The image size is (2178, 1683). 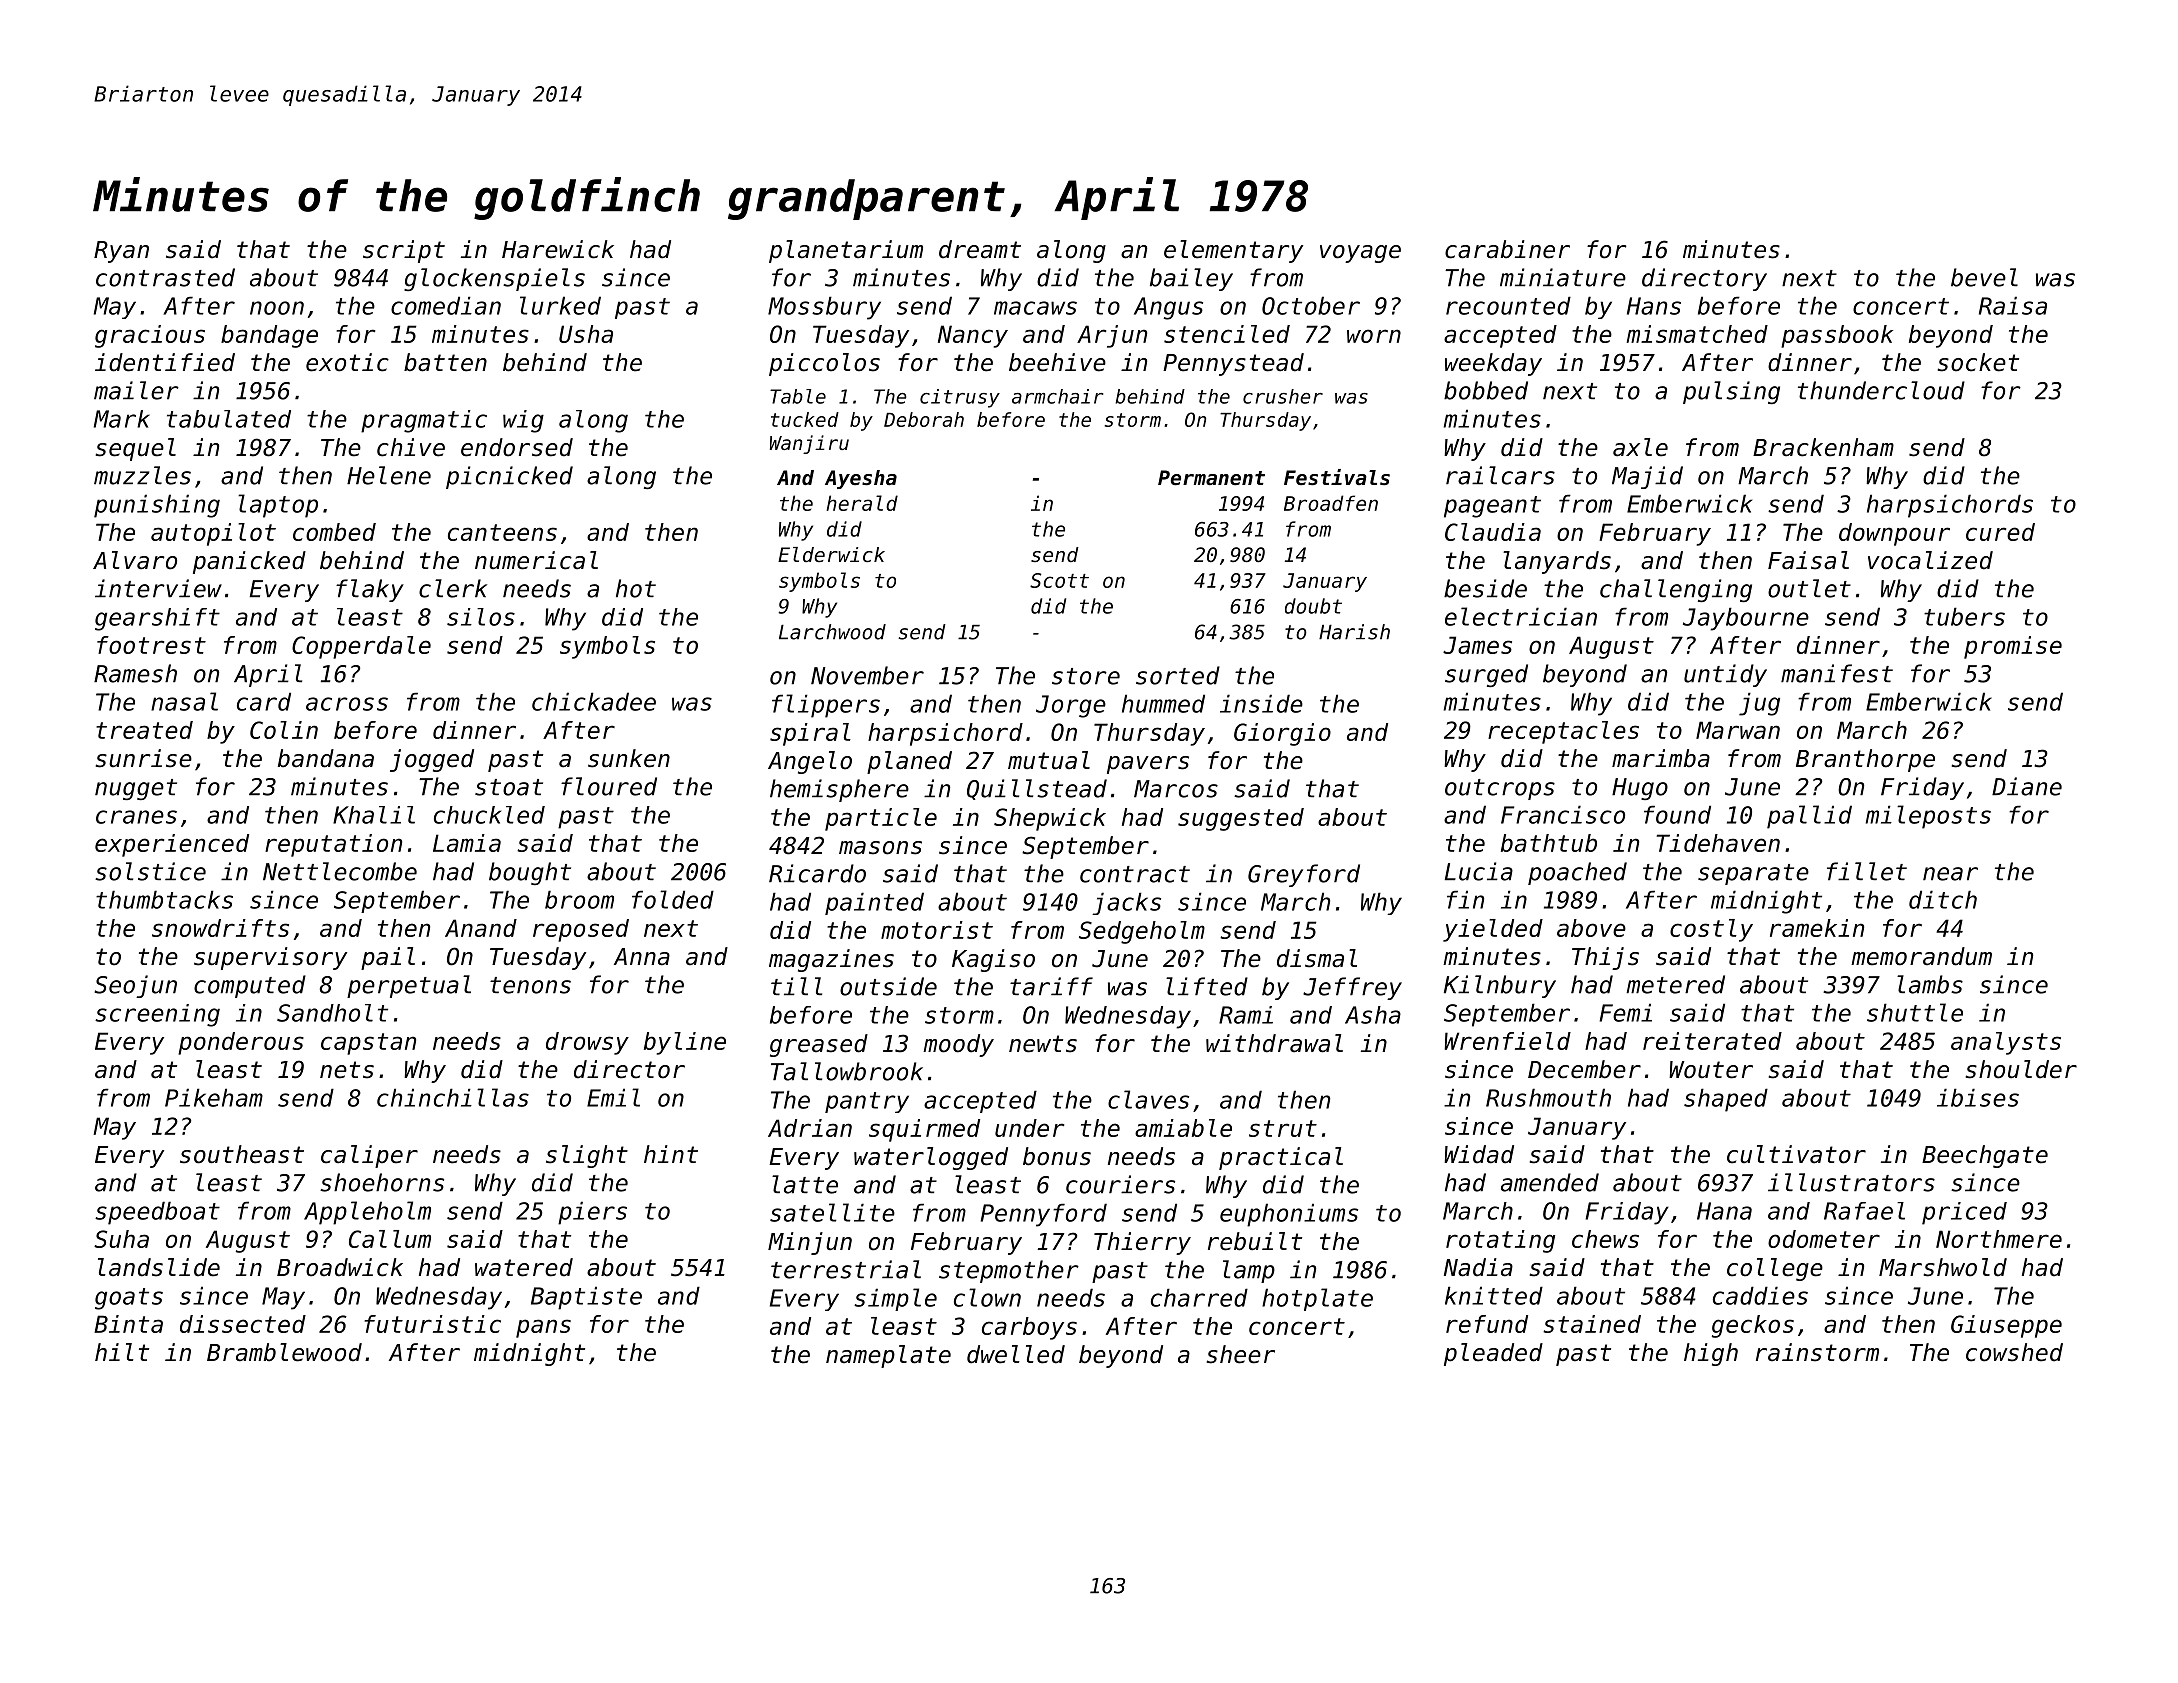 I want to click on high, so click(x=1711, y=1354).
